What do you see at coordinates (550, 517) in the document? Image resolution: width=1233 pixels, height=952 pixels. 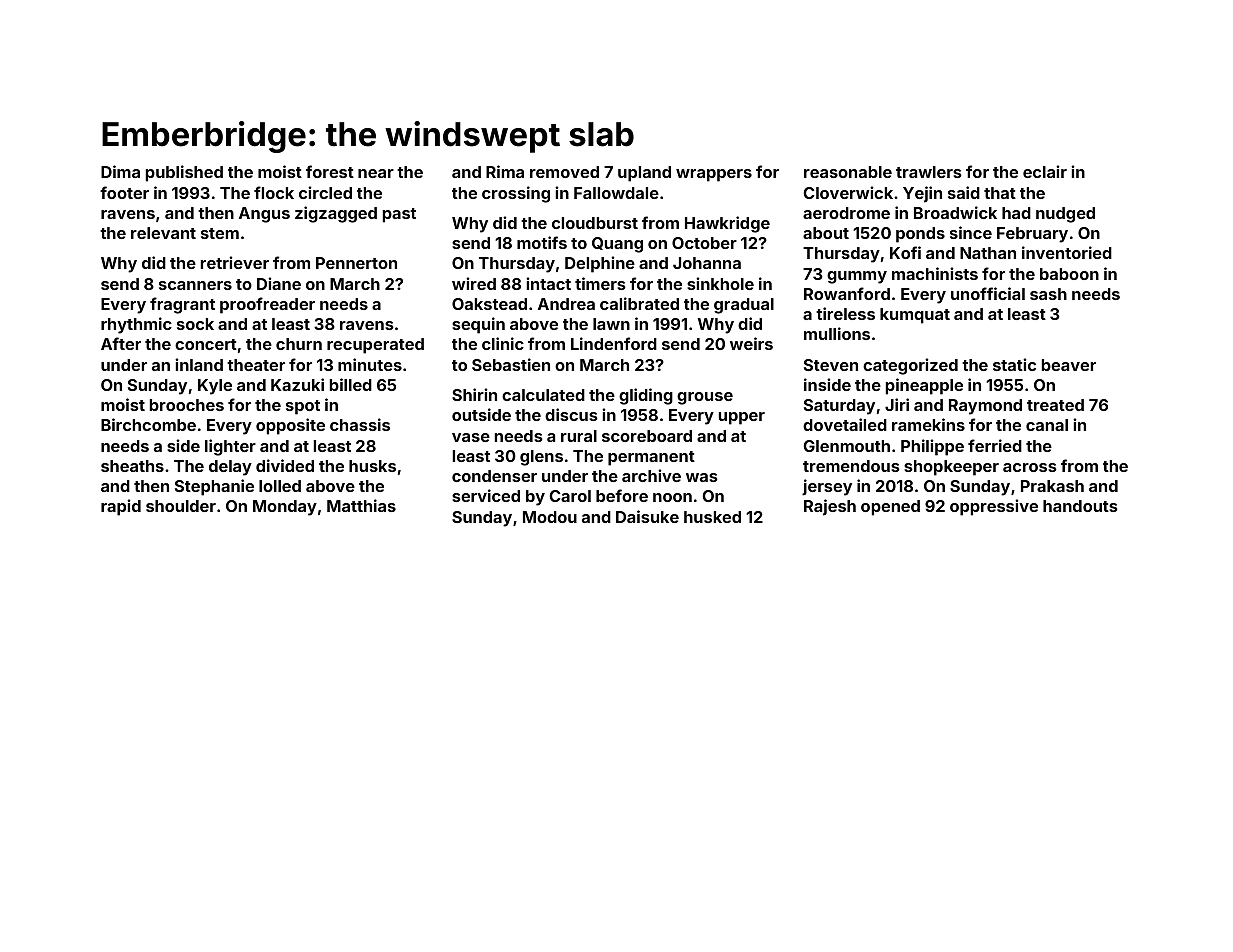 I see `Modou` at bounding box center [550, 517].
